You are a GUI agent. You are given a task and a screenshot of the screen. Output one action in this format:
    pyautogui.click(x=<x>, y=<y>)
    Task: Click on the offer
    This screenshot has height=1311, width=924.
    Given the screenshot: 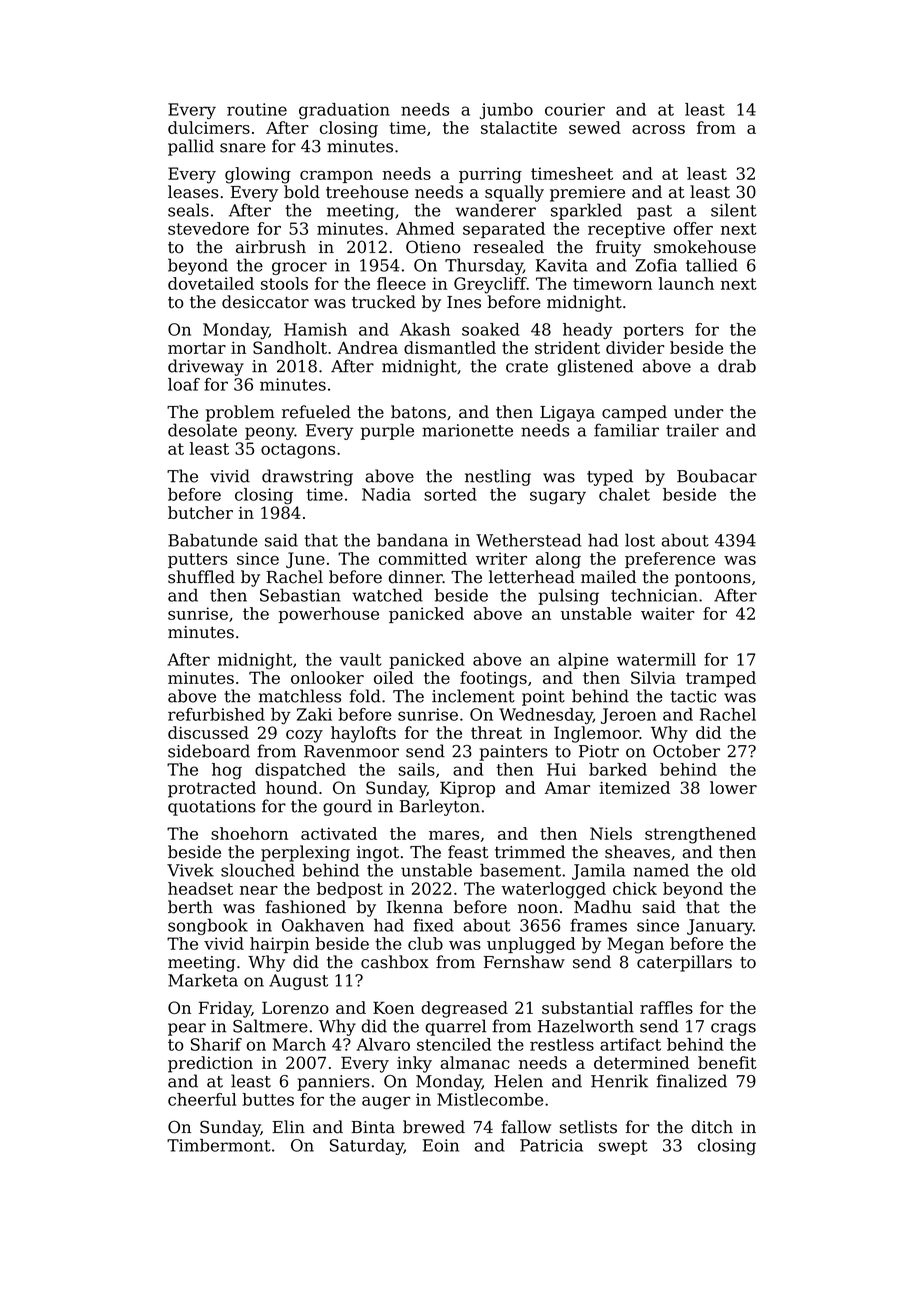 What is the action you would take?
    pyautogui.click(x=693, y=228)
